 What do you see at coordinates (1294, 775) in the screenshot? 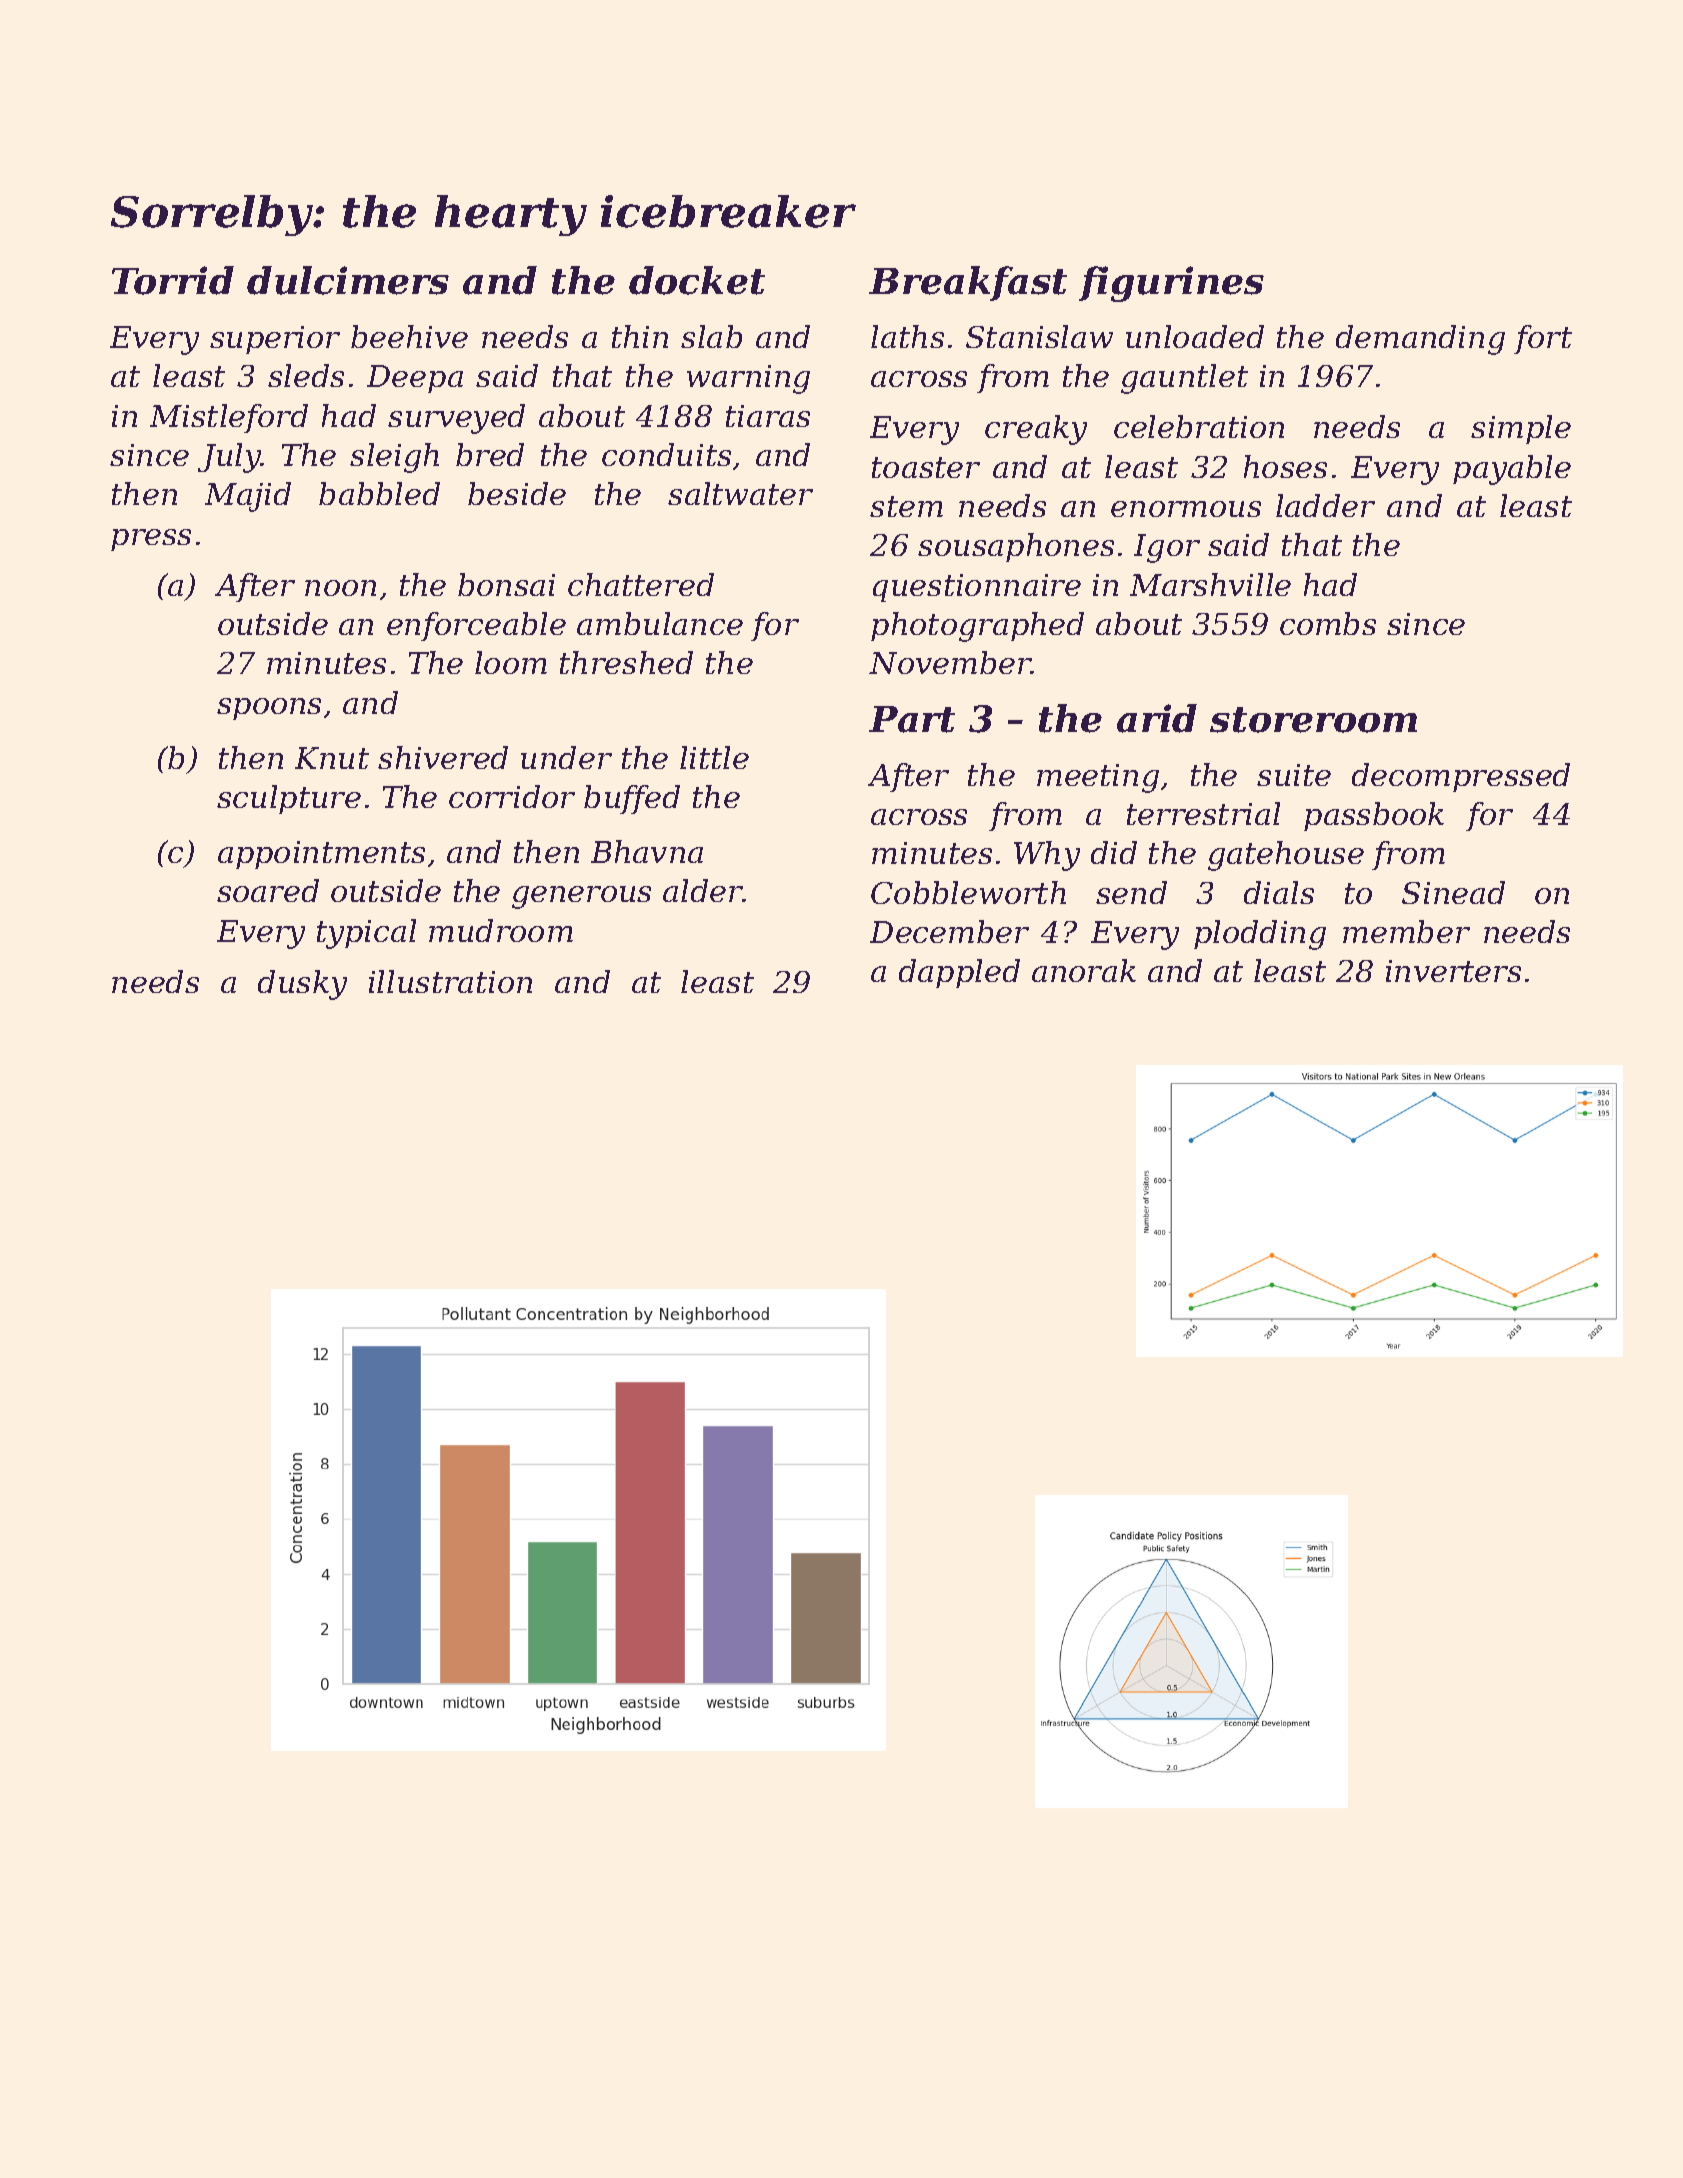
I see `suite` at bounding box center [1294, 775].
